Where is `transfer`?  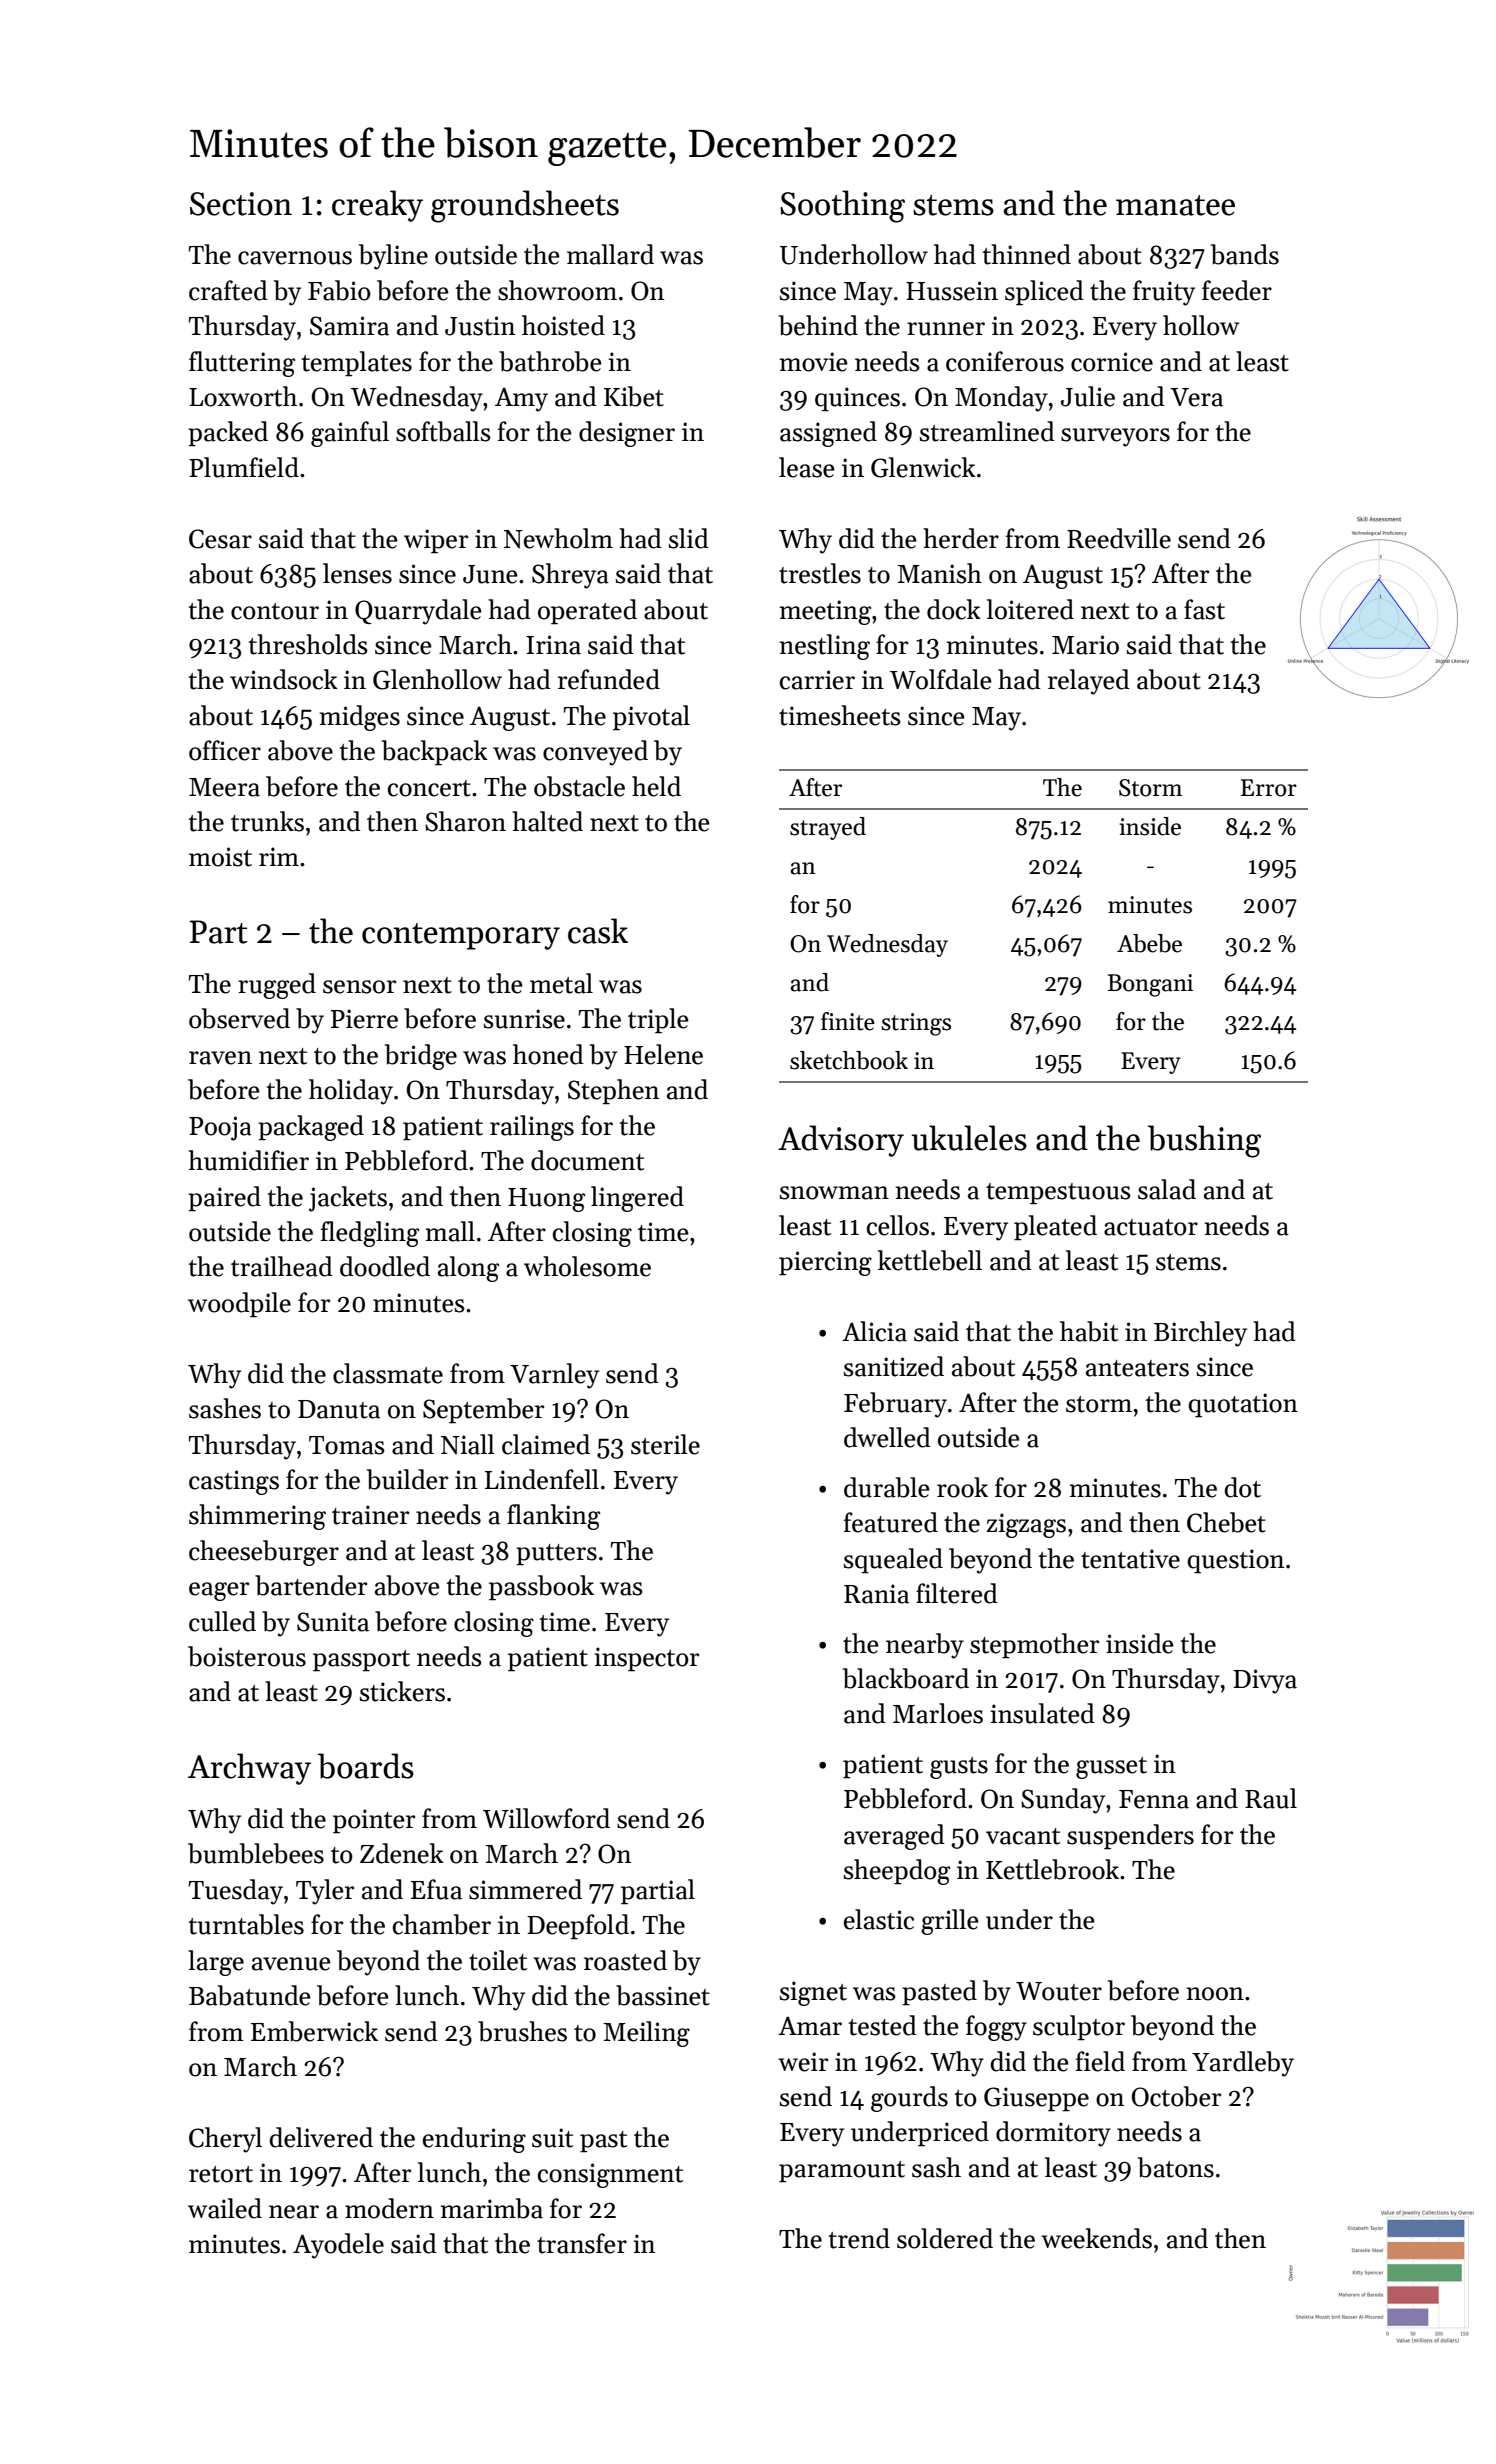 transfer is located at coordinates (582, 2243).
